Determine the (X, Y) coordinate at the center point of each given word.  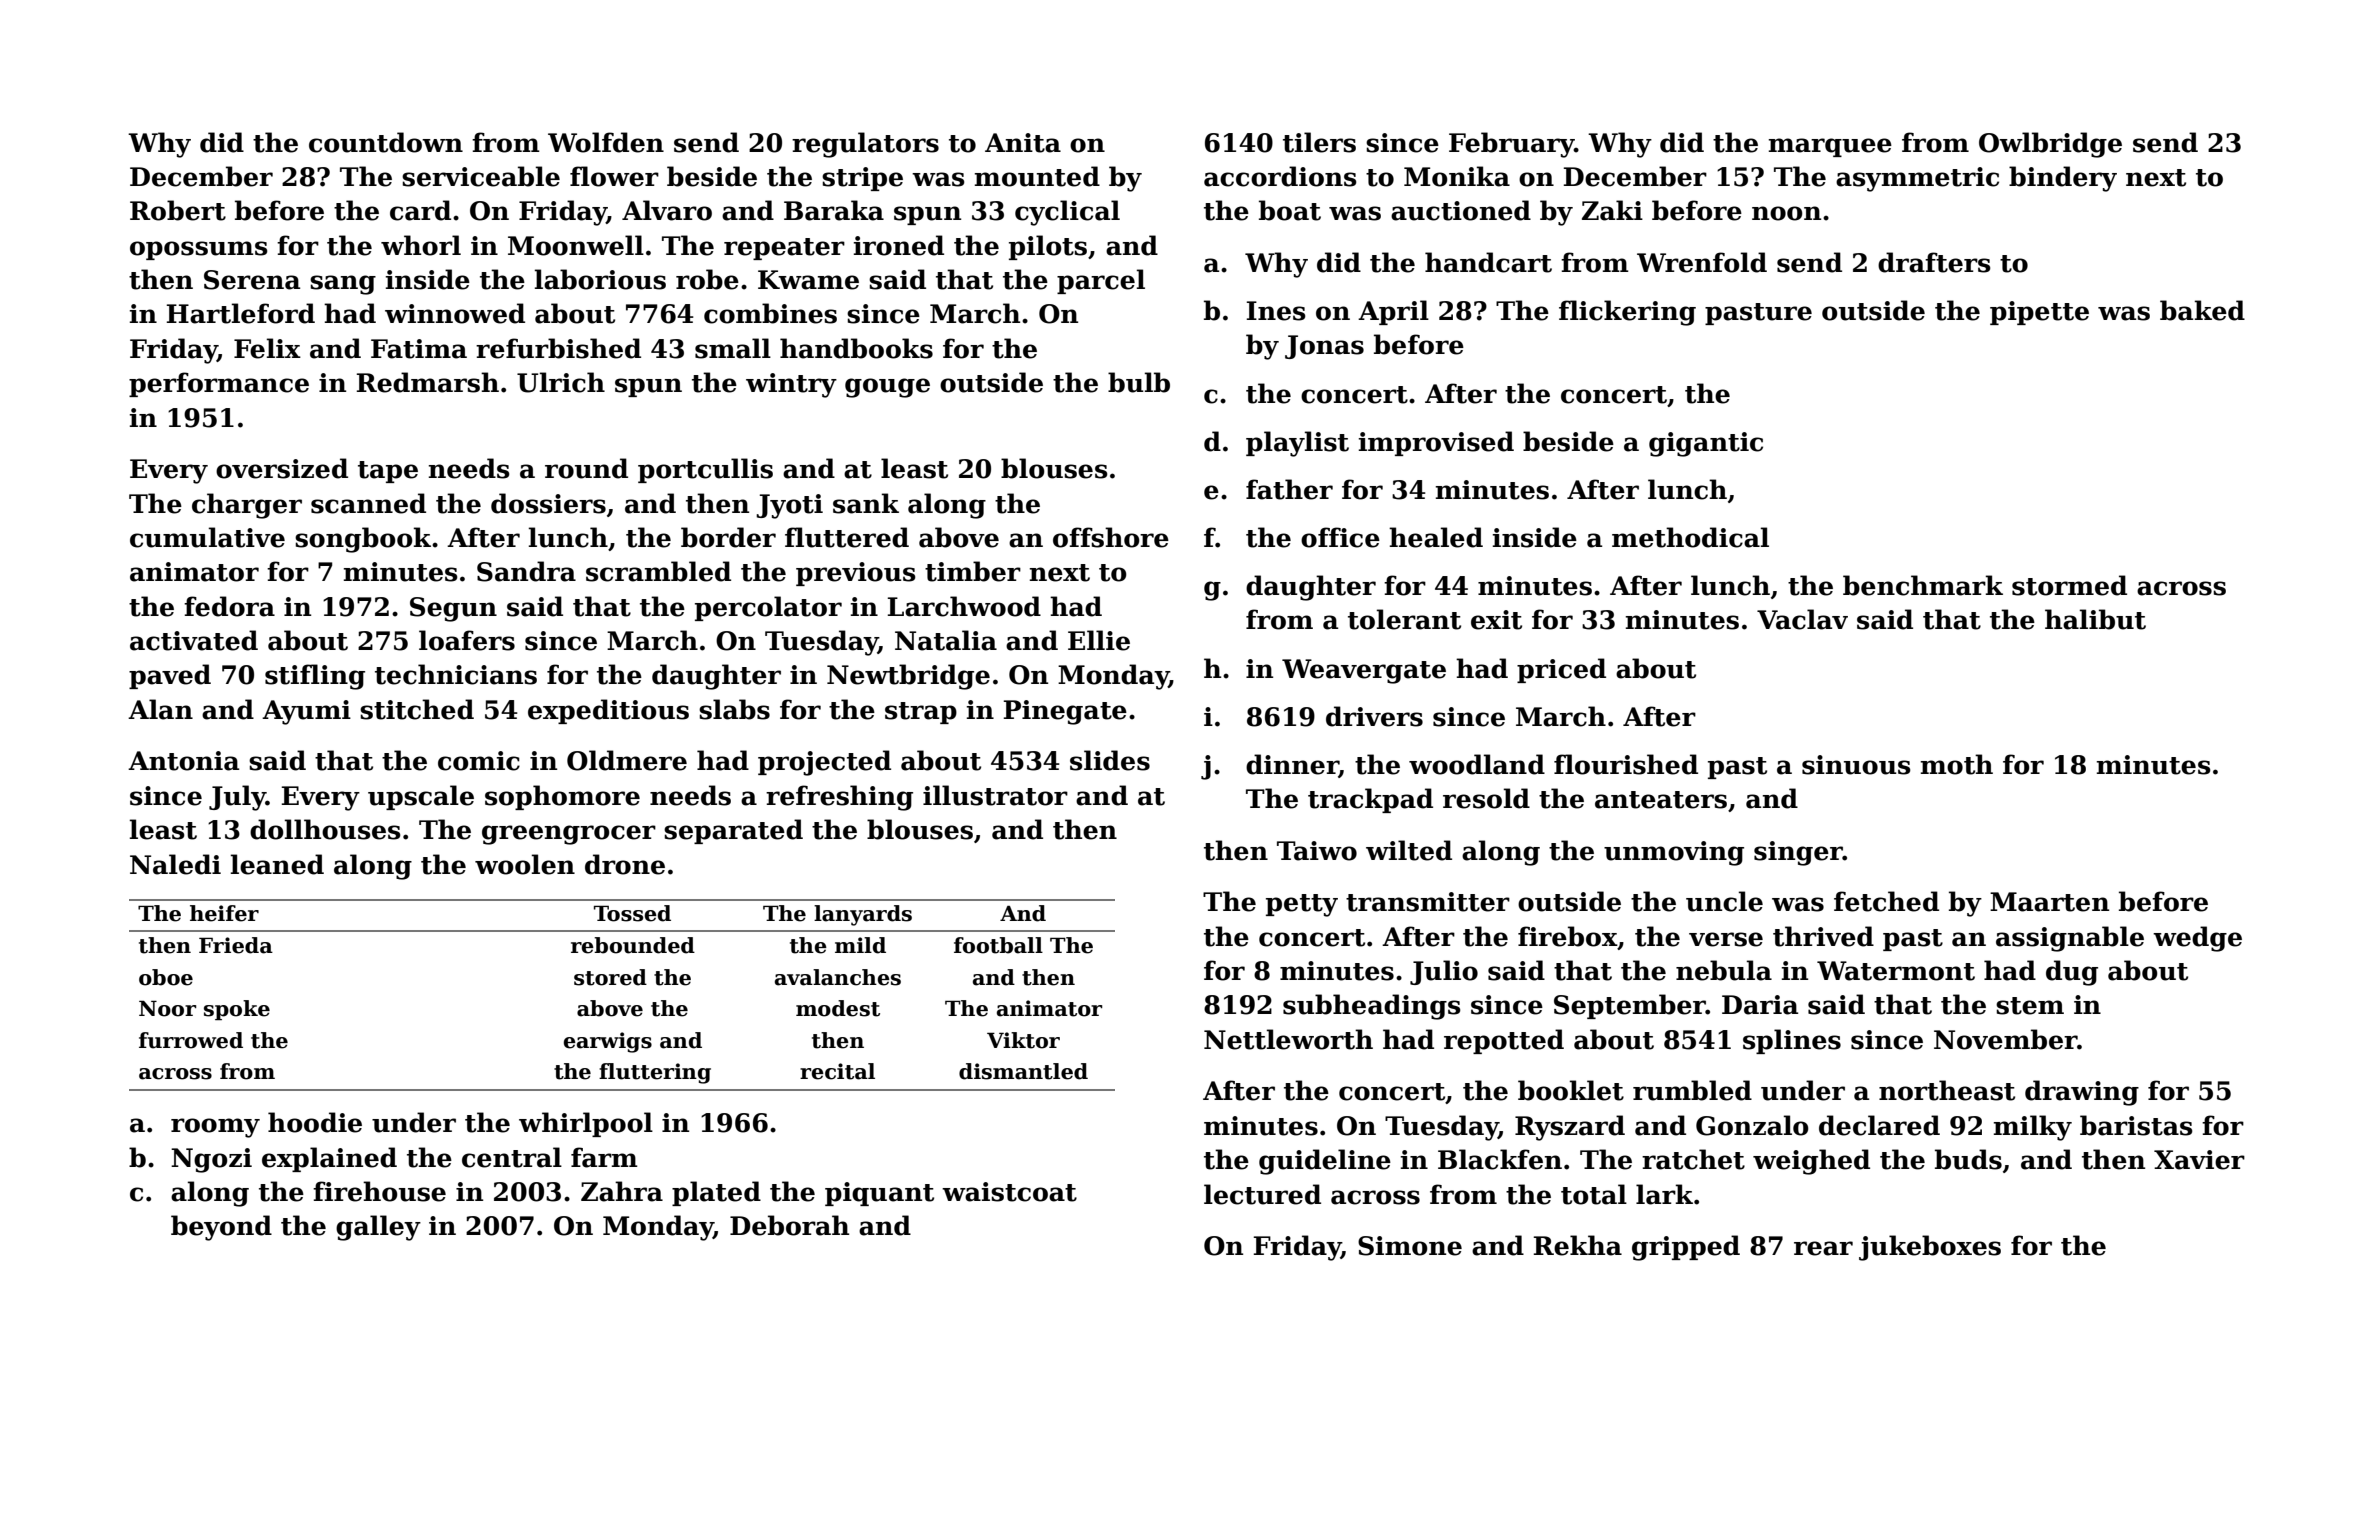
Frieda (236, 945)
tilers (1319, 142)
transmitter (1428, 902)
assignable (2070, 939)
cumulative (207, 537)
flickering (1627, 313)
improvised (1436, 443)
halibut (2095, 619)
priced (1561, 670)
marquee (1830, 147)
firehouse (379, 1191)
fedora (229, 606)
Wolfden (606, 142)
